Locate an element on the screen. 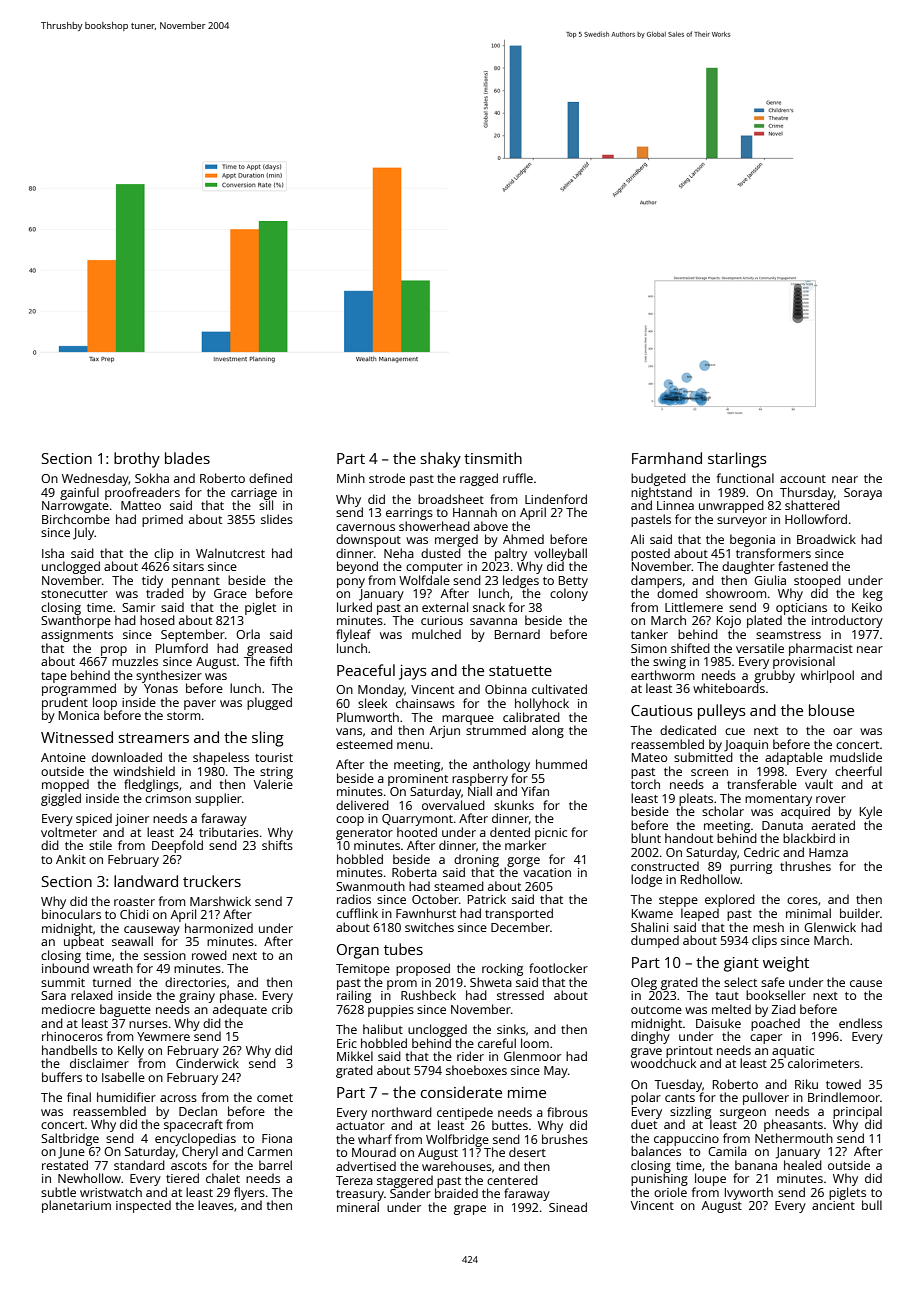 The height and width of the screenshot is (1308, 924). Antoine is located at coordinates (63, 757).
